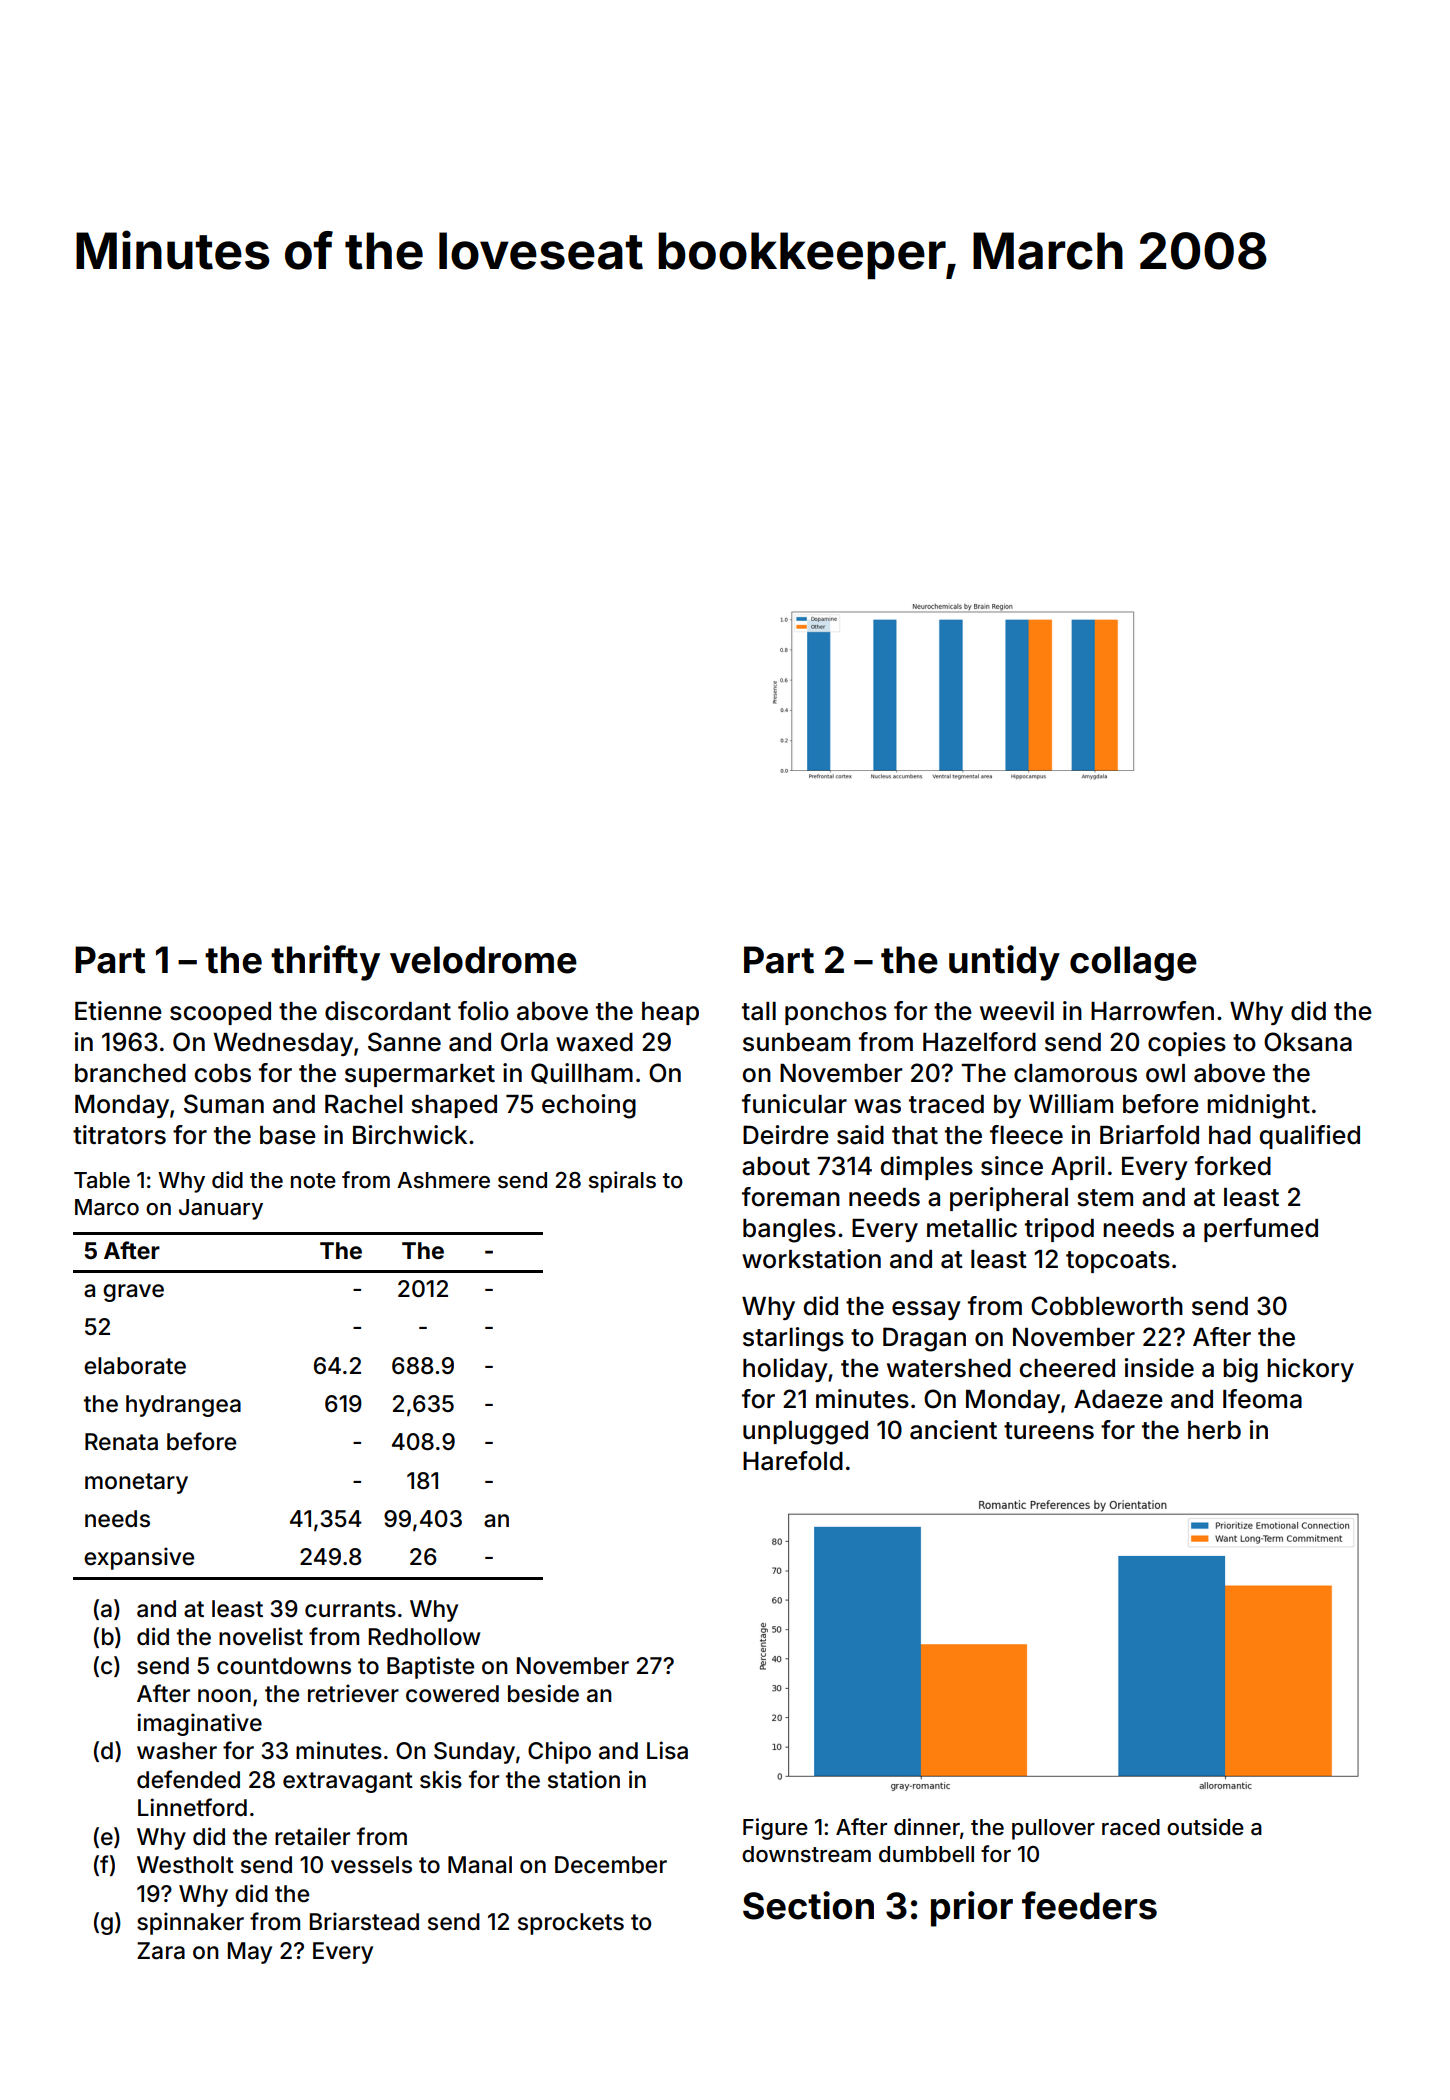 This image has height=2100, width=1450. Describe the element at coordinates (1004, 963) in the image. I see `untidy` at that location.
